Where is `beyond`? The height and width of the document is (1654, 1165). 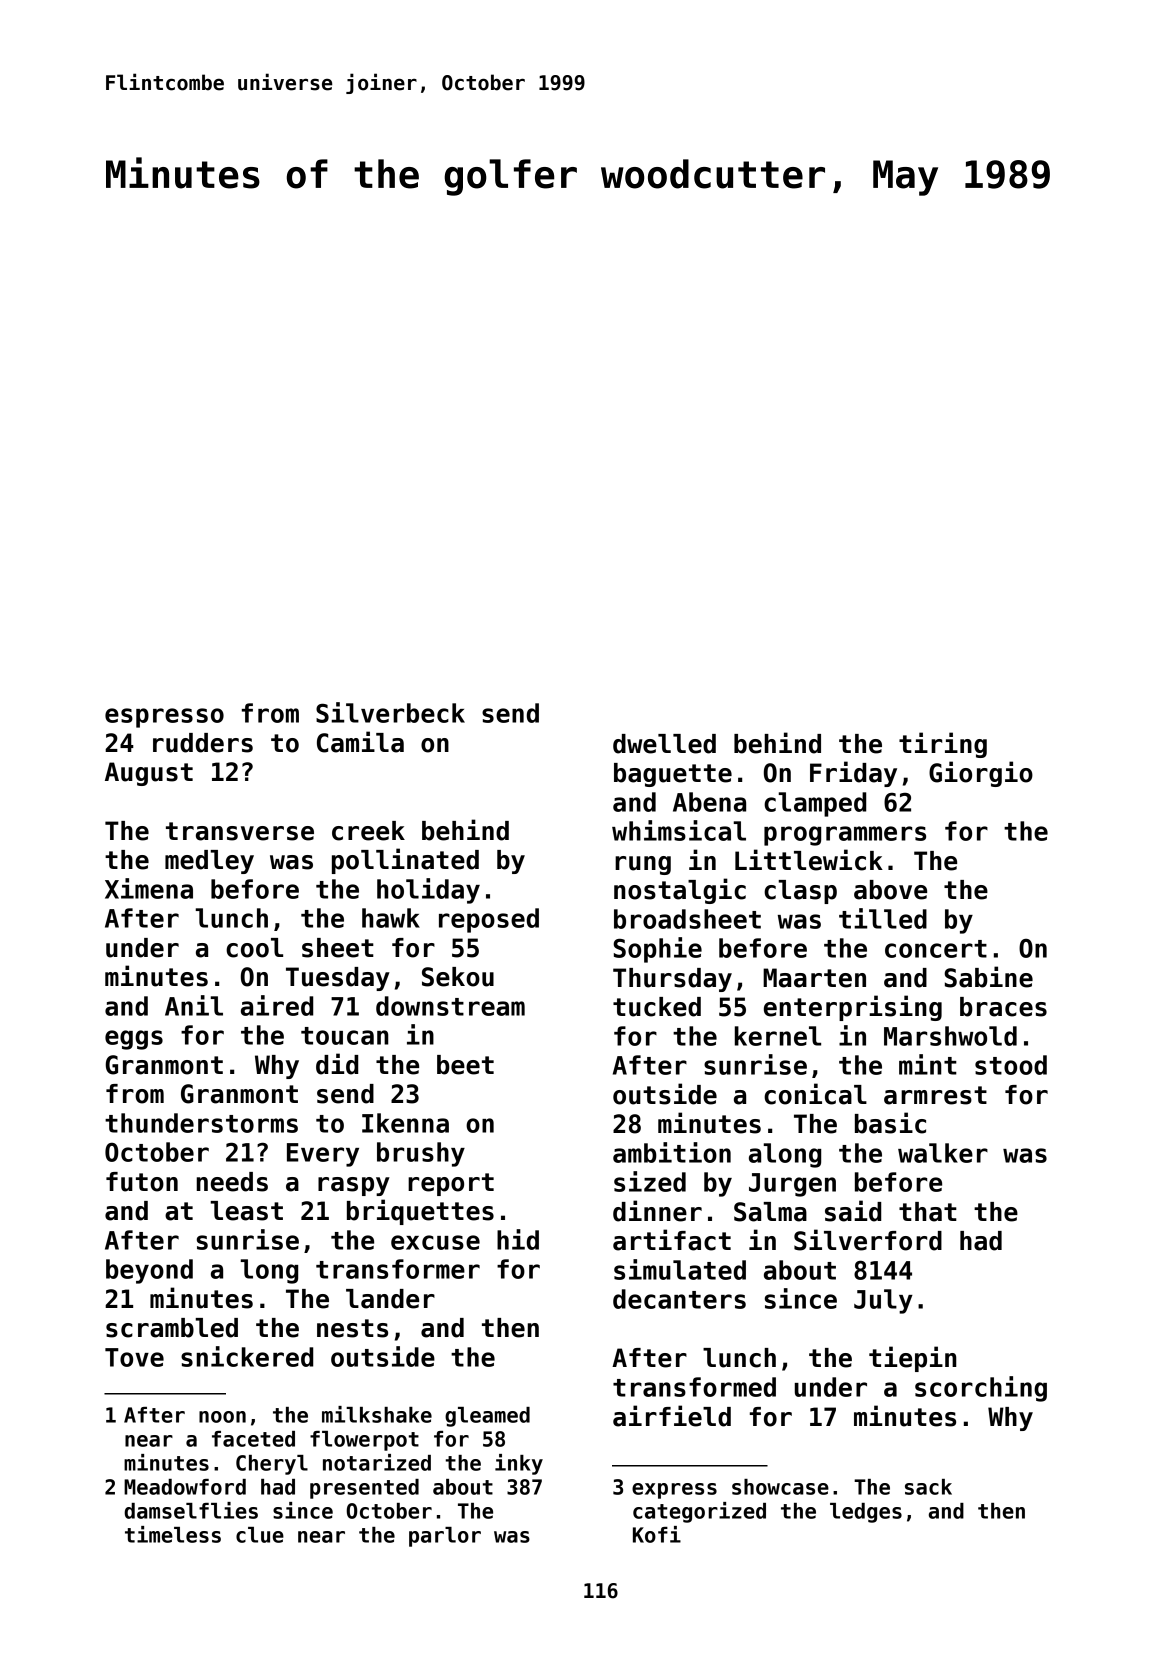
beyond is located at coordinates (149, 1271).
